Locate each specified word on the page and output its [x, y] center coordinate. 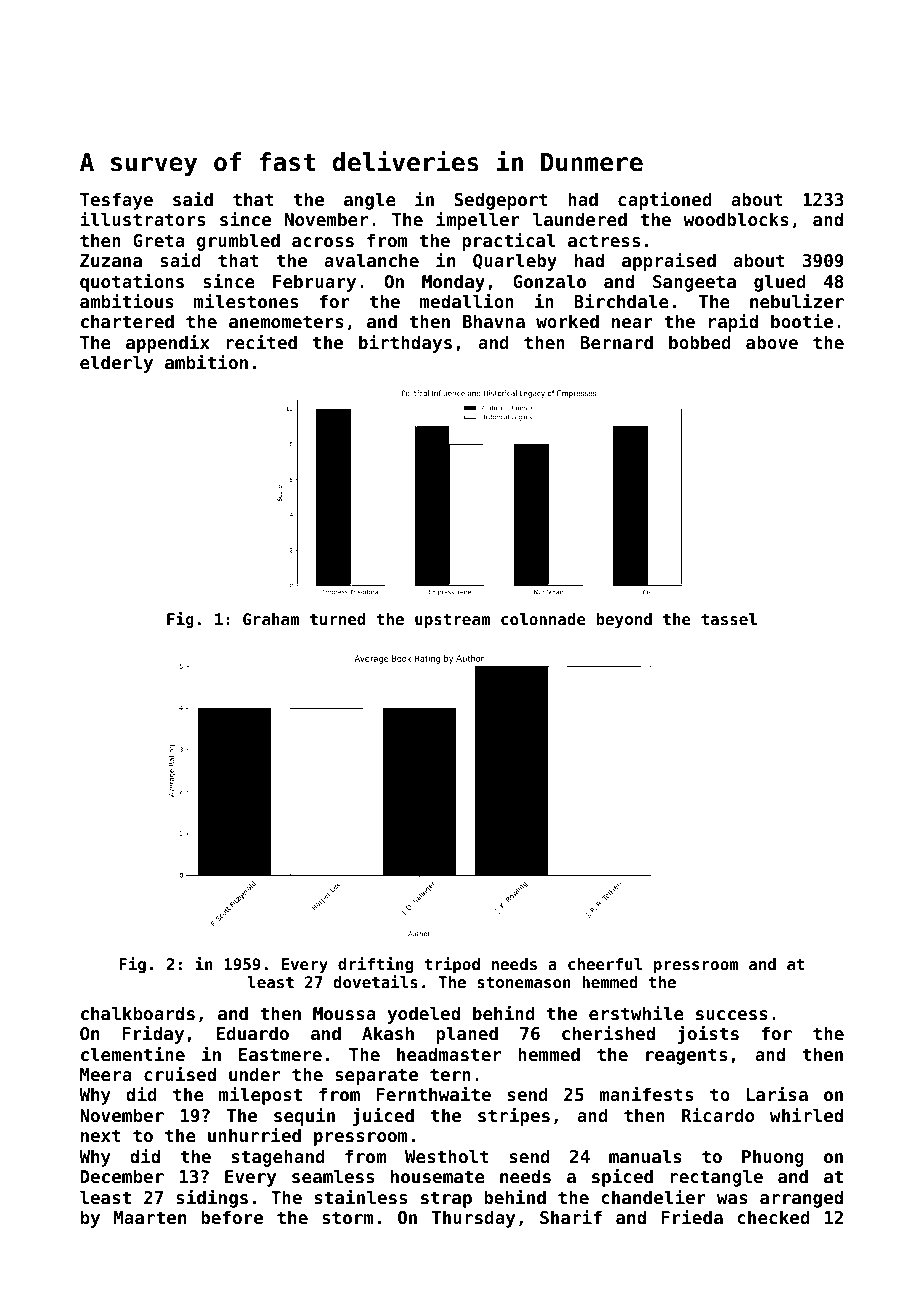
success [732, 1015]
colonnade [543, 619]
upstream [452, 621]
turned [337, 619]
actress [604, 240]
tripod [452, 965]
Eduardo [253, 1033]
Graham [271, 619]
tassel [729, 619]
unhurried [254, 1134]
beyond [624, 621]
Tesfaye [116, 201]
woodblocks [736, 219]
